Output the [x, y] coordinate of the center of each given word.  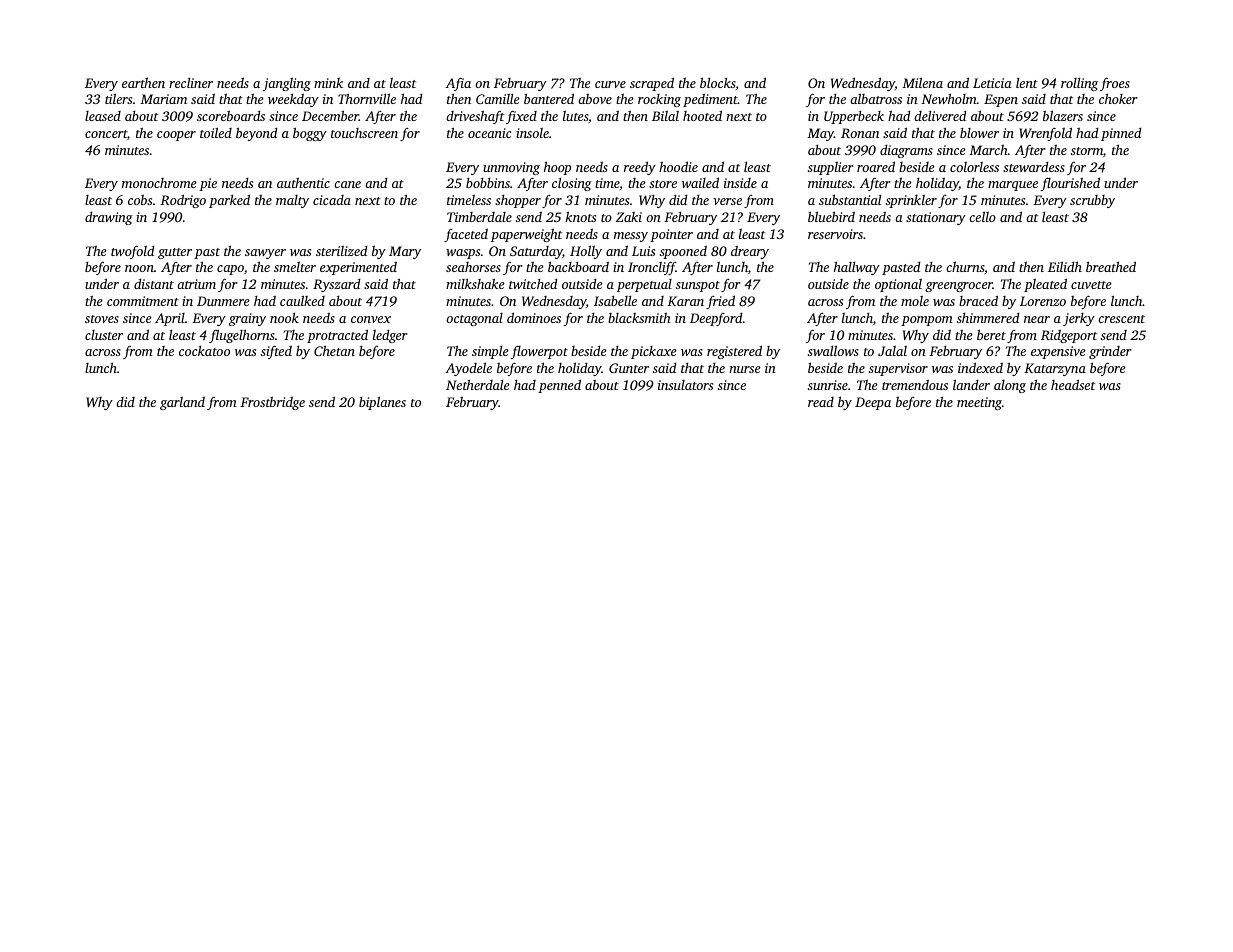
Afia [458, 84]
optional [898, 285]
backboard [578, 266]
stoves [102, 319]
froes [1115, 84]
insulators [685, 385]
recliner [191, 82]
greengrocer [959, 287]
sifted [276, 352]
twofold [133, 252]
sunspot [698, 286]
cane [347, 184]
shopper [518, 201]
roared [876, 166]
